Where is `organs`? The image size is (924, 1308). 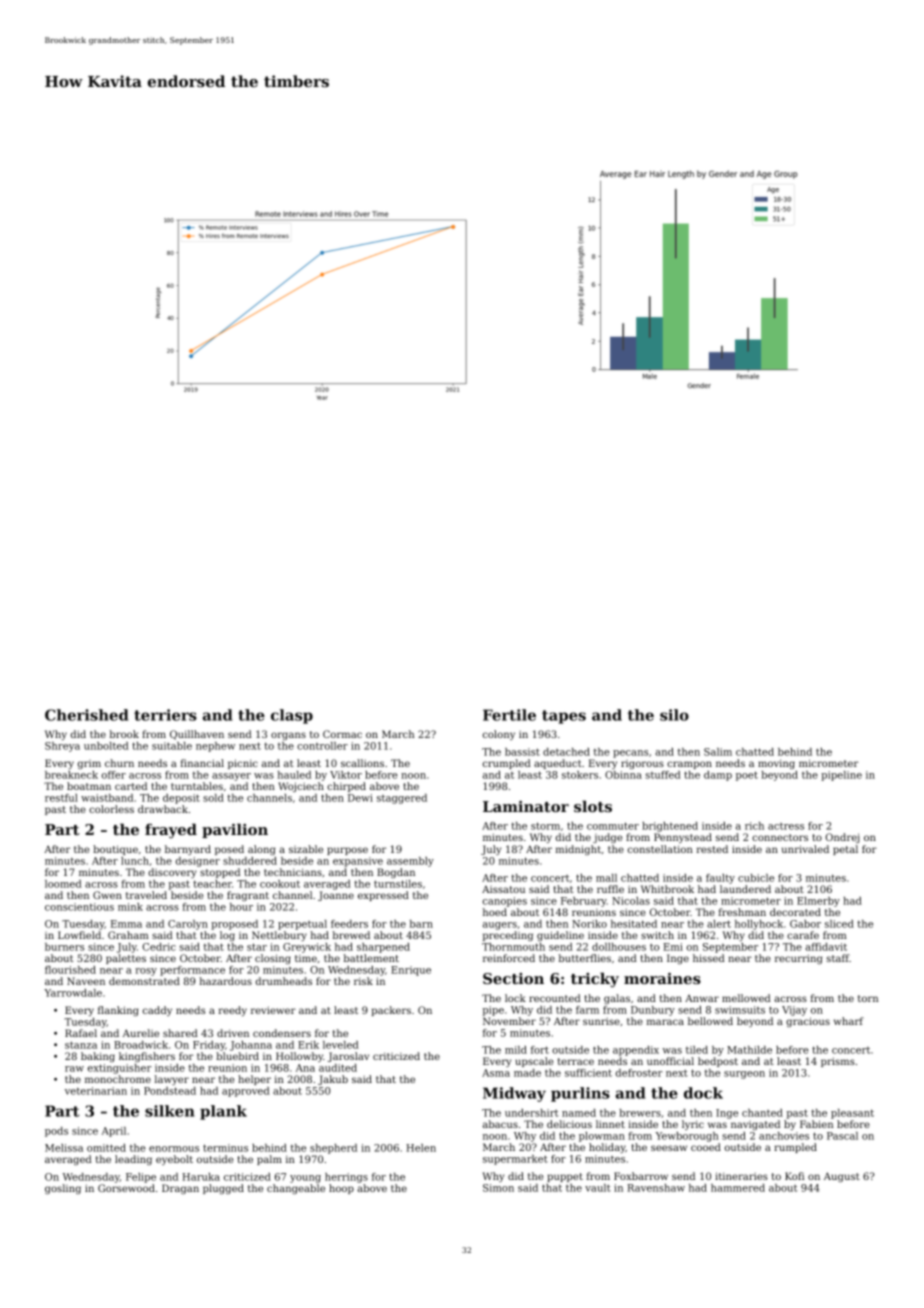 organs is located at coordinates (288, 736).
